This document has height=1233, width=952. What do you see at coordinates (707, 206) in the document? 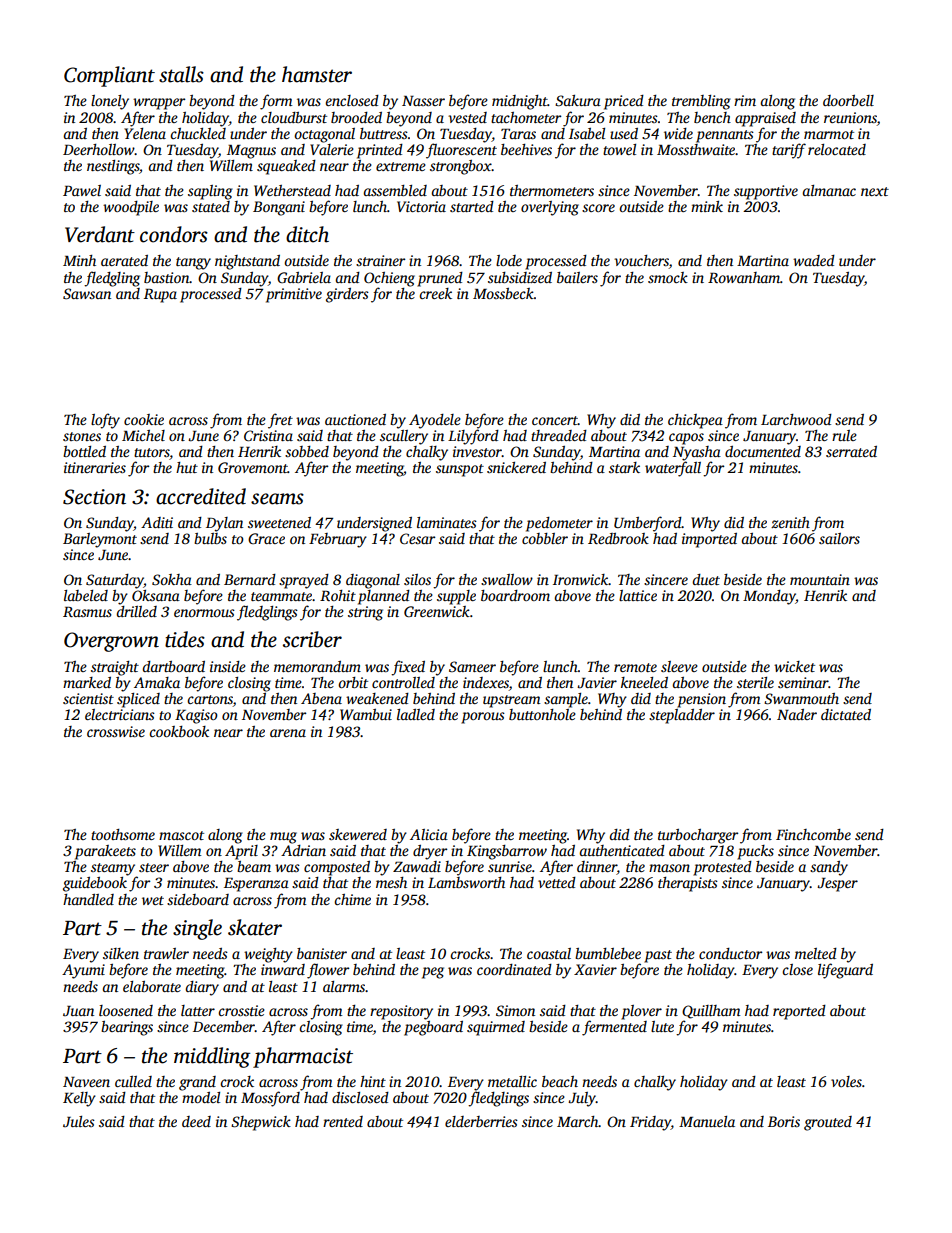
I see `mink` at bounding box center [707, 206].
